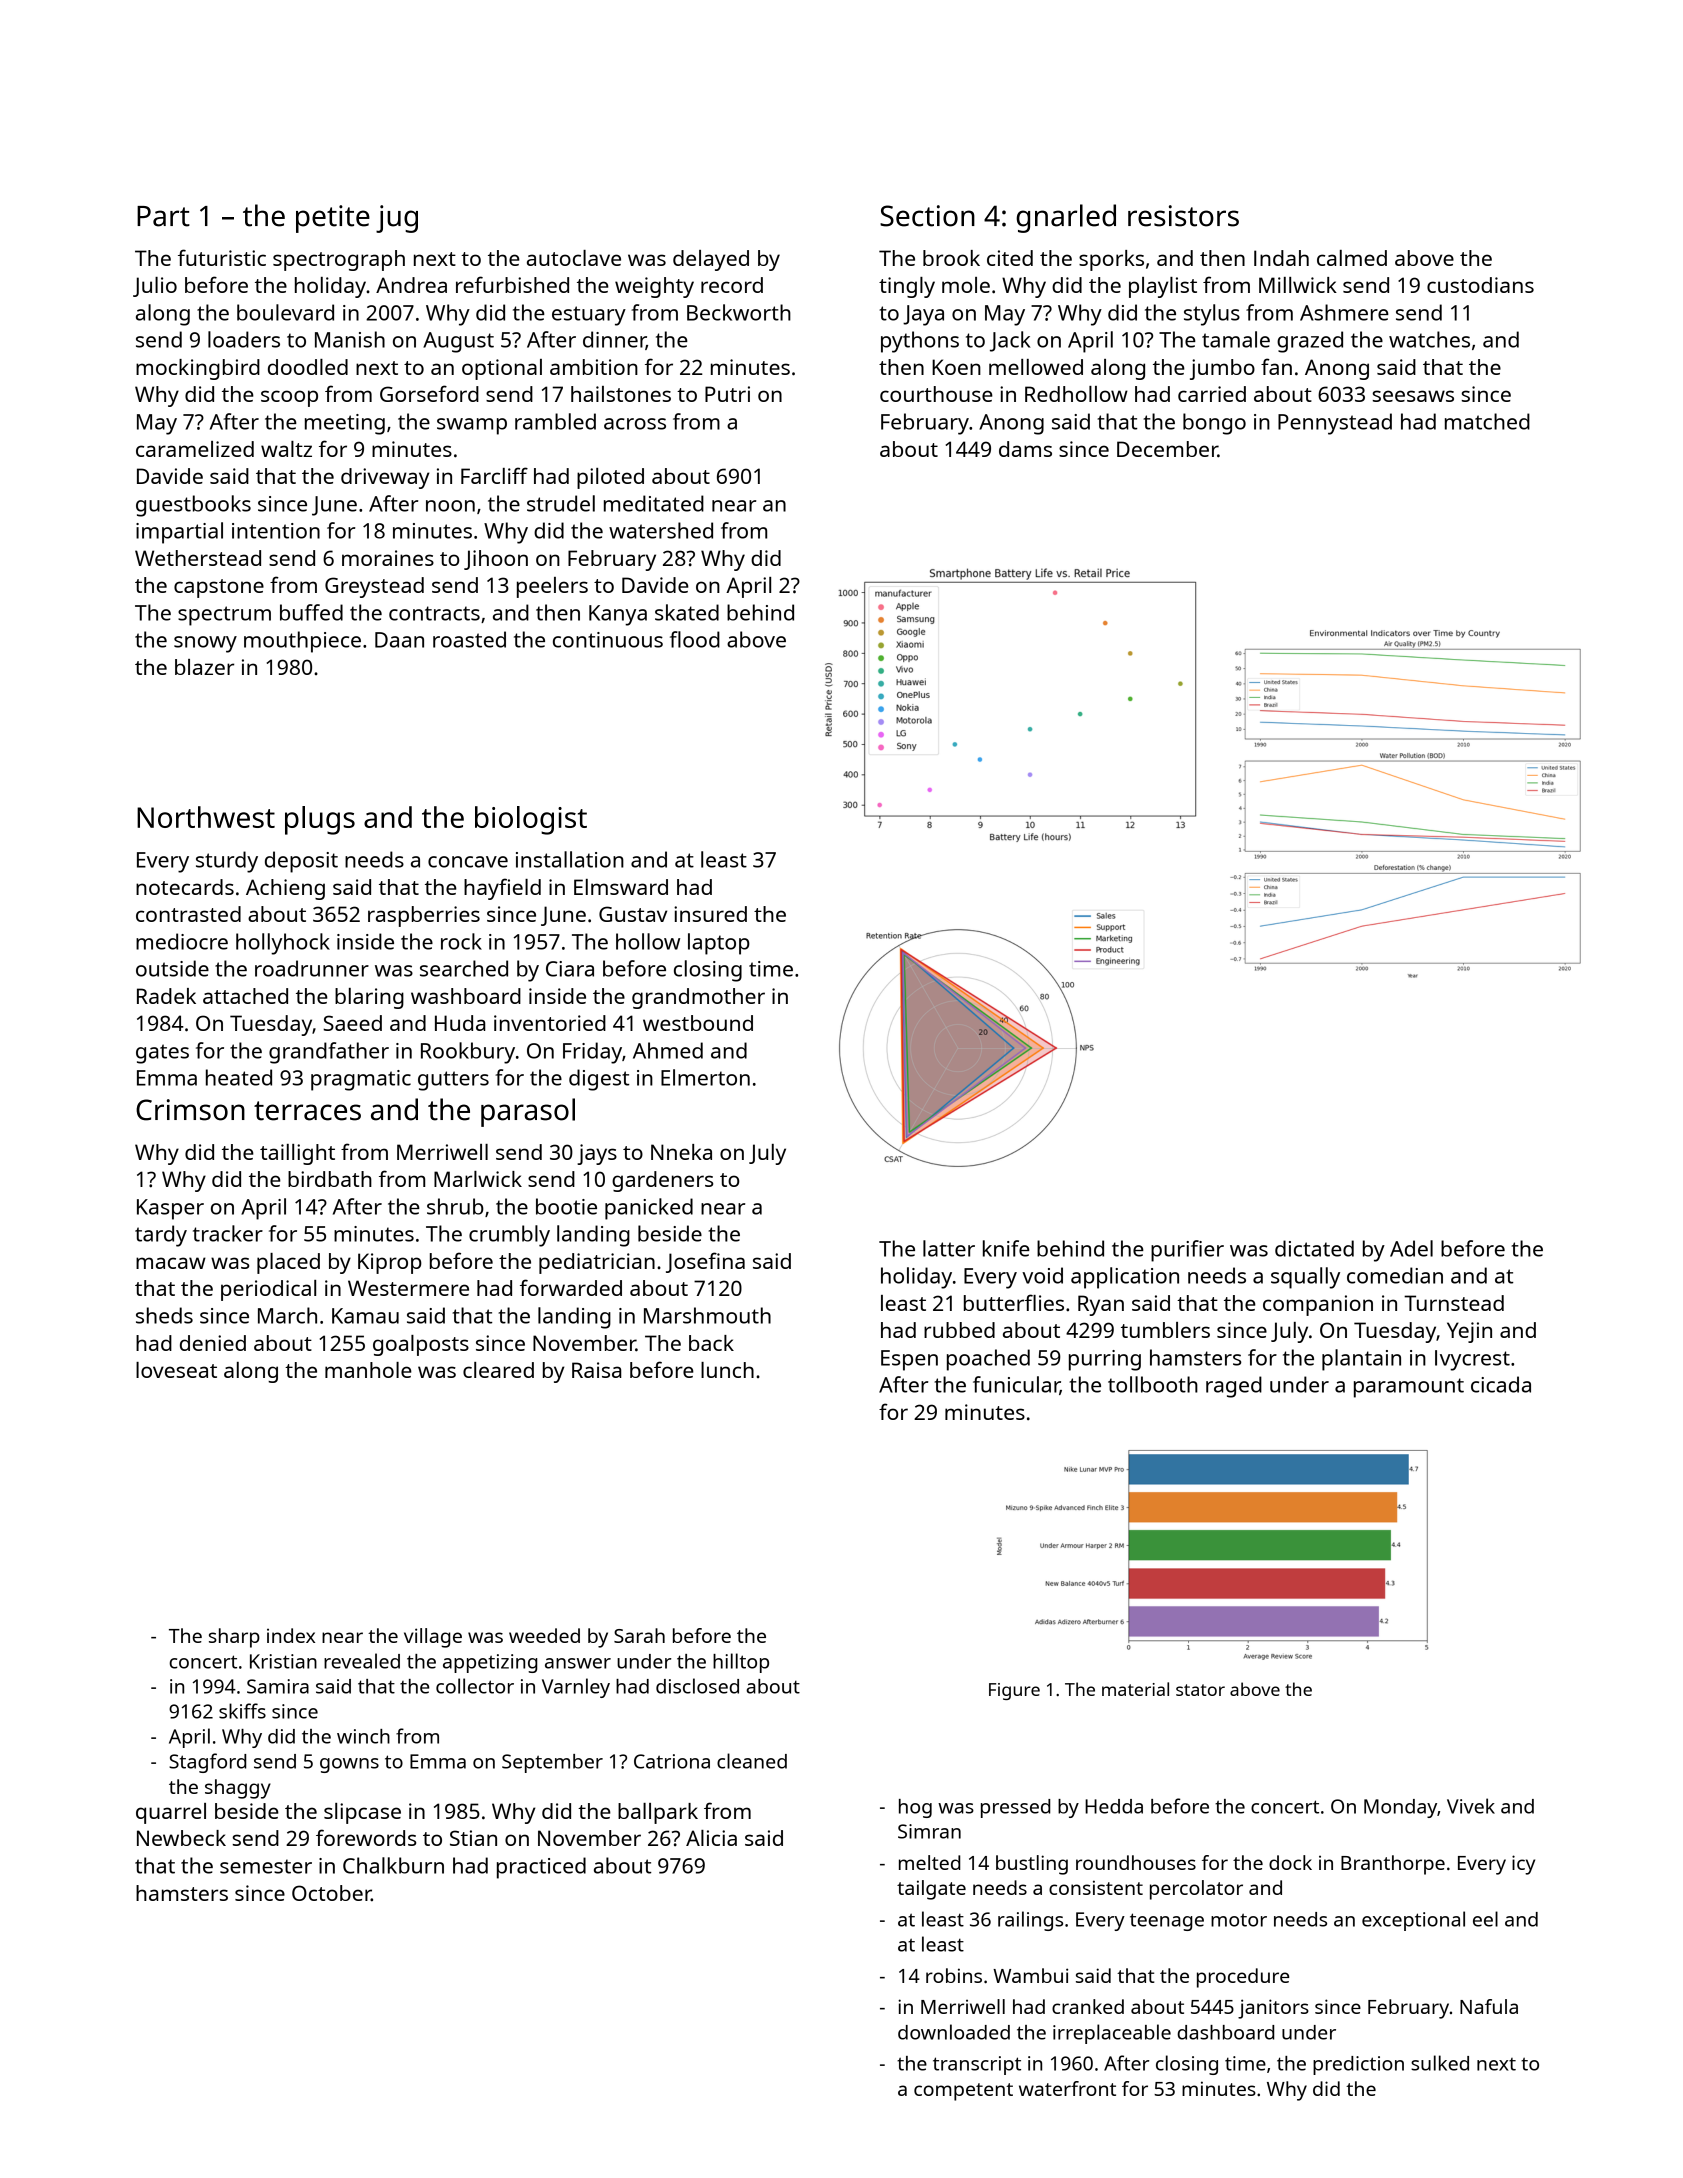 This screenshot has width=1683, height=2178. I want to click on village, so click(433, 1638).
